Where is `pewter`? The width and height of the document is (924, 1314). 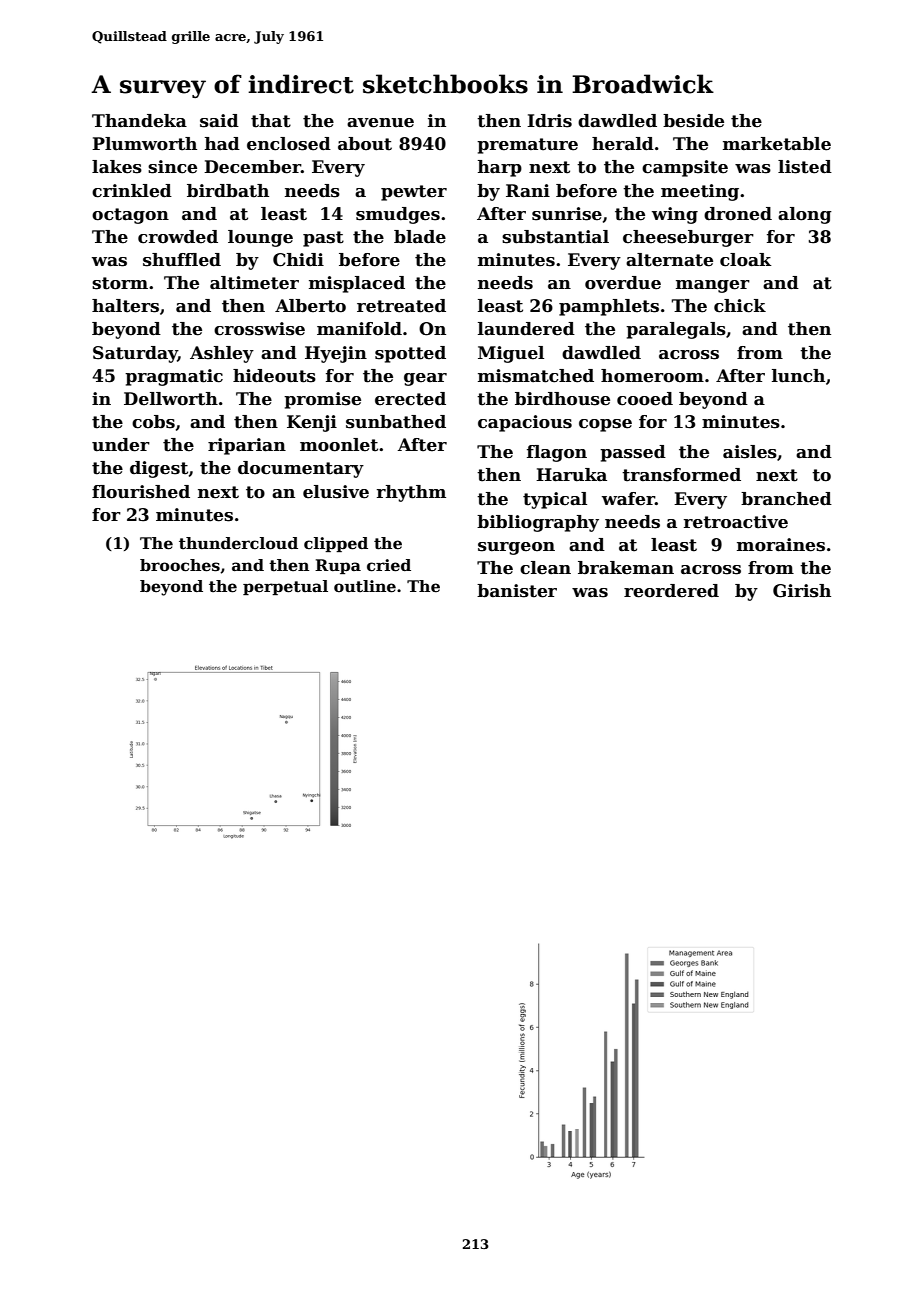 pewter is located at coordinates (414, 193).
